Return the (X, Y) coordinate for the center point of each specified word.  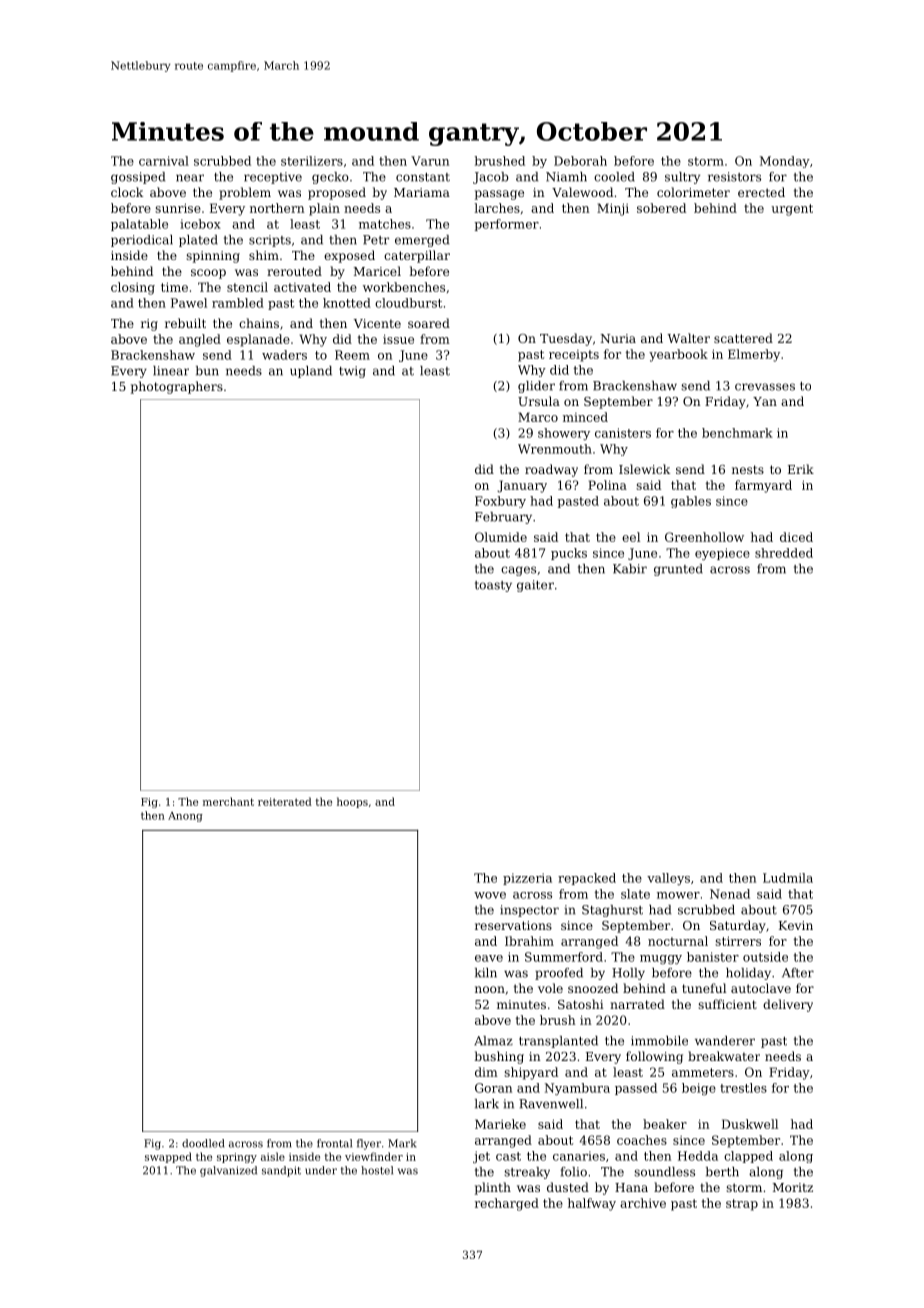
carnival (164, 161)
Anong (185, 817)
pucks (569, 554)
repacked (587, 879)
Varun (430, 161)
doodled (203, 1143)
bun (207, 371)
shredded (784, 553)
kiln (486, 973)
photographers (177, 387)
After (798, 973)
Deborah (580, 161)
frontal (334, 1143)
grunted (678, 570)
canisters (623, 433)
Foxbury (500, 502)
